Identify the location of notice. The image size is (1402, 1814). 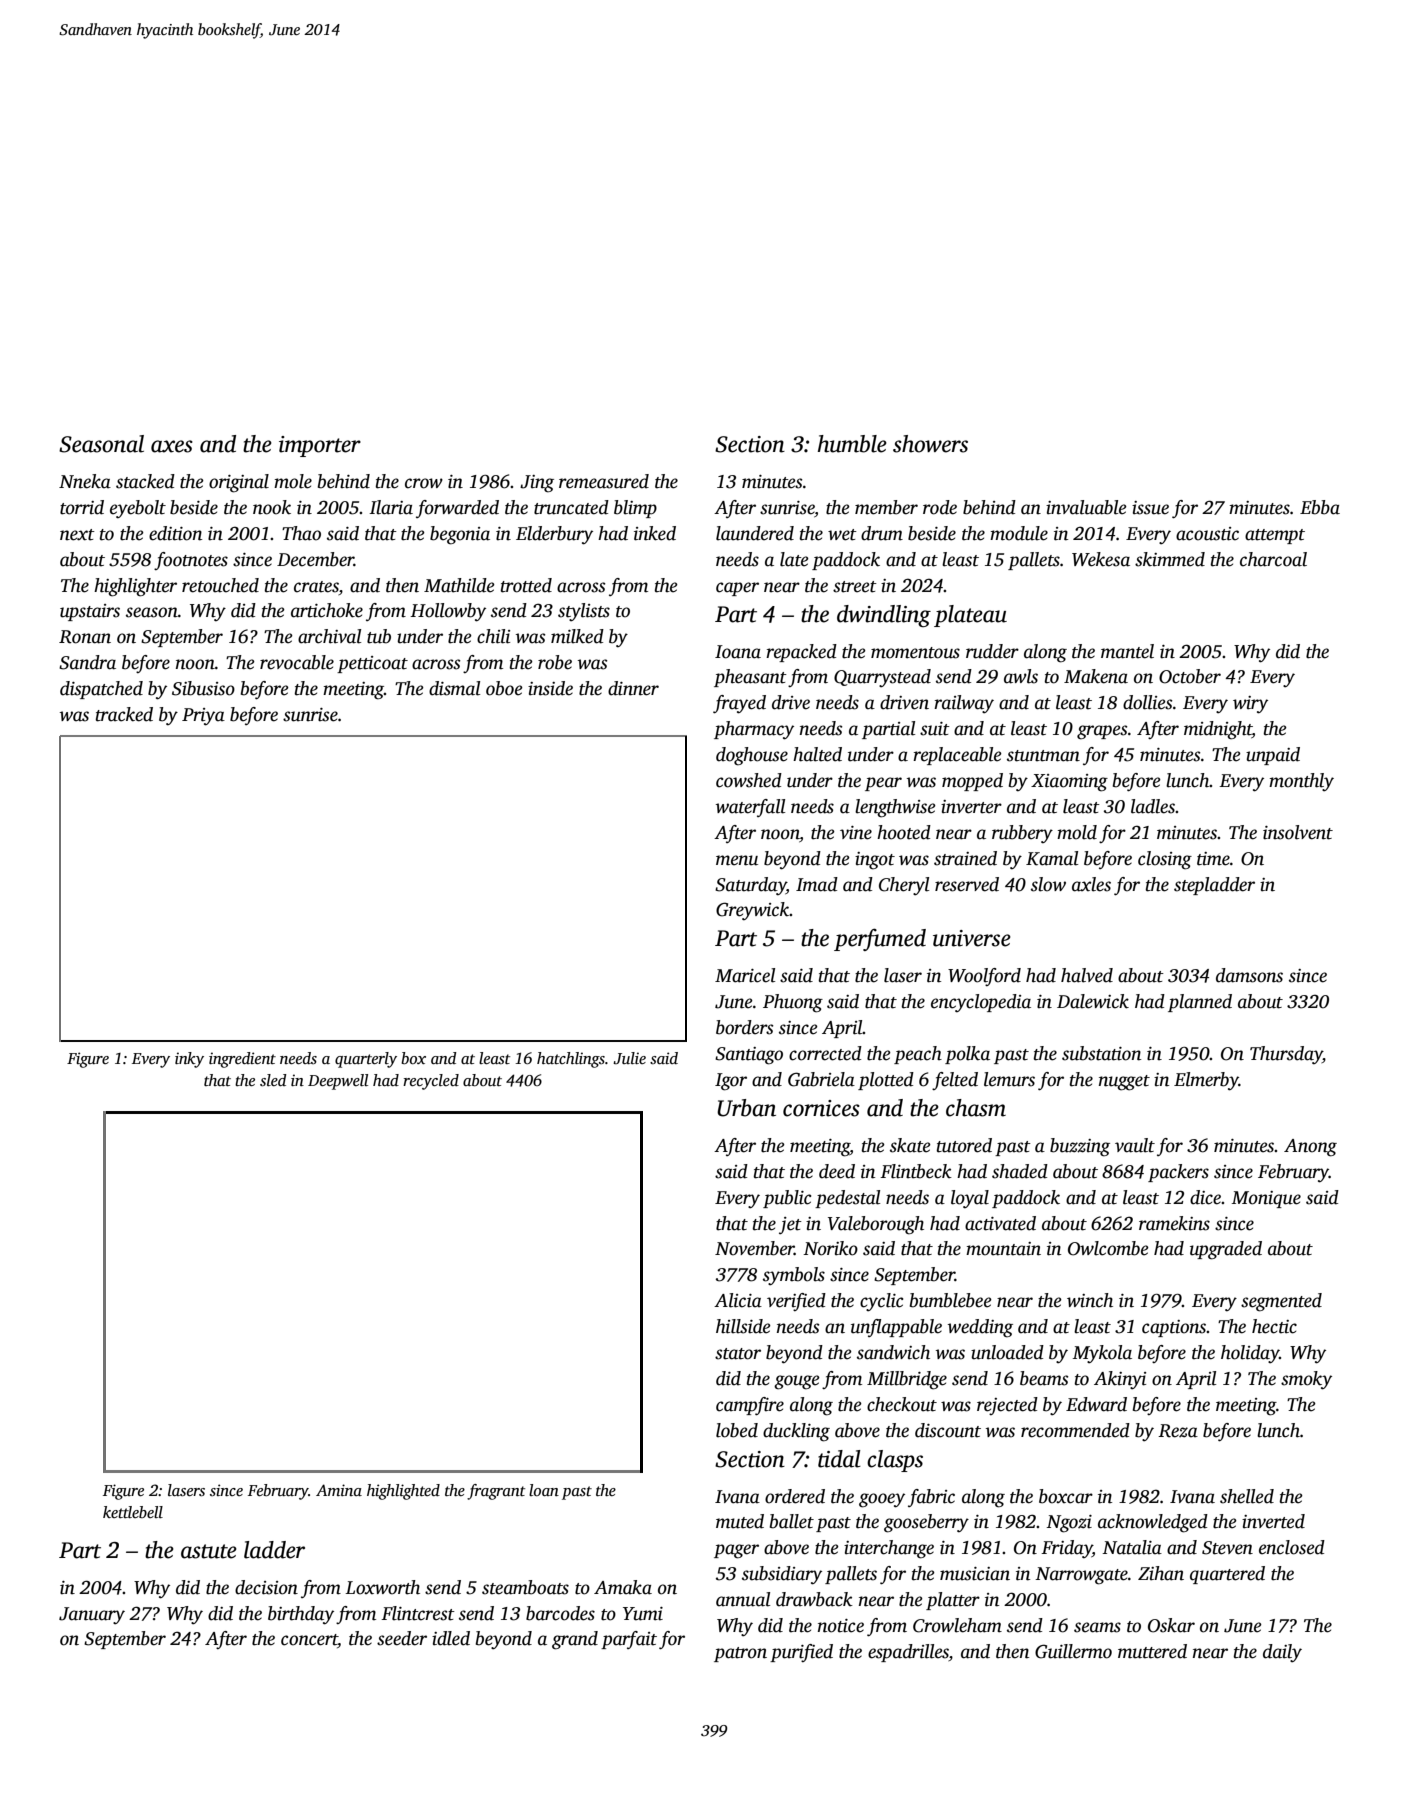
(841, 1626).
